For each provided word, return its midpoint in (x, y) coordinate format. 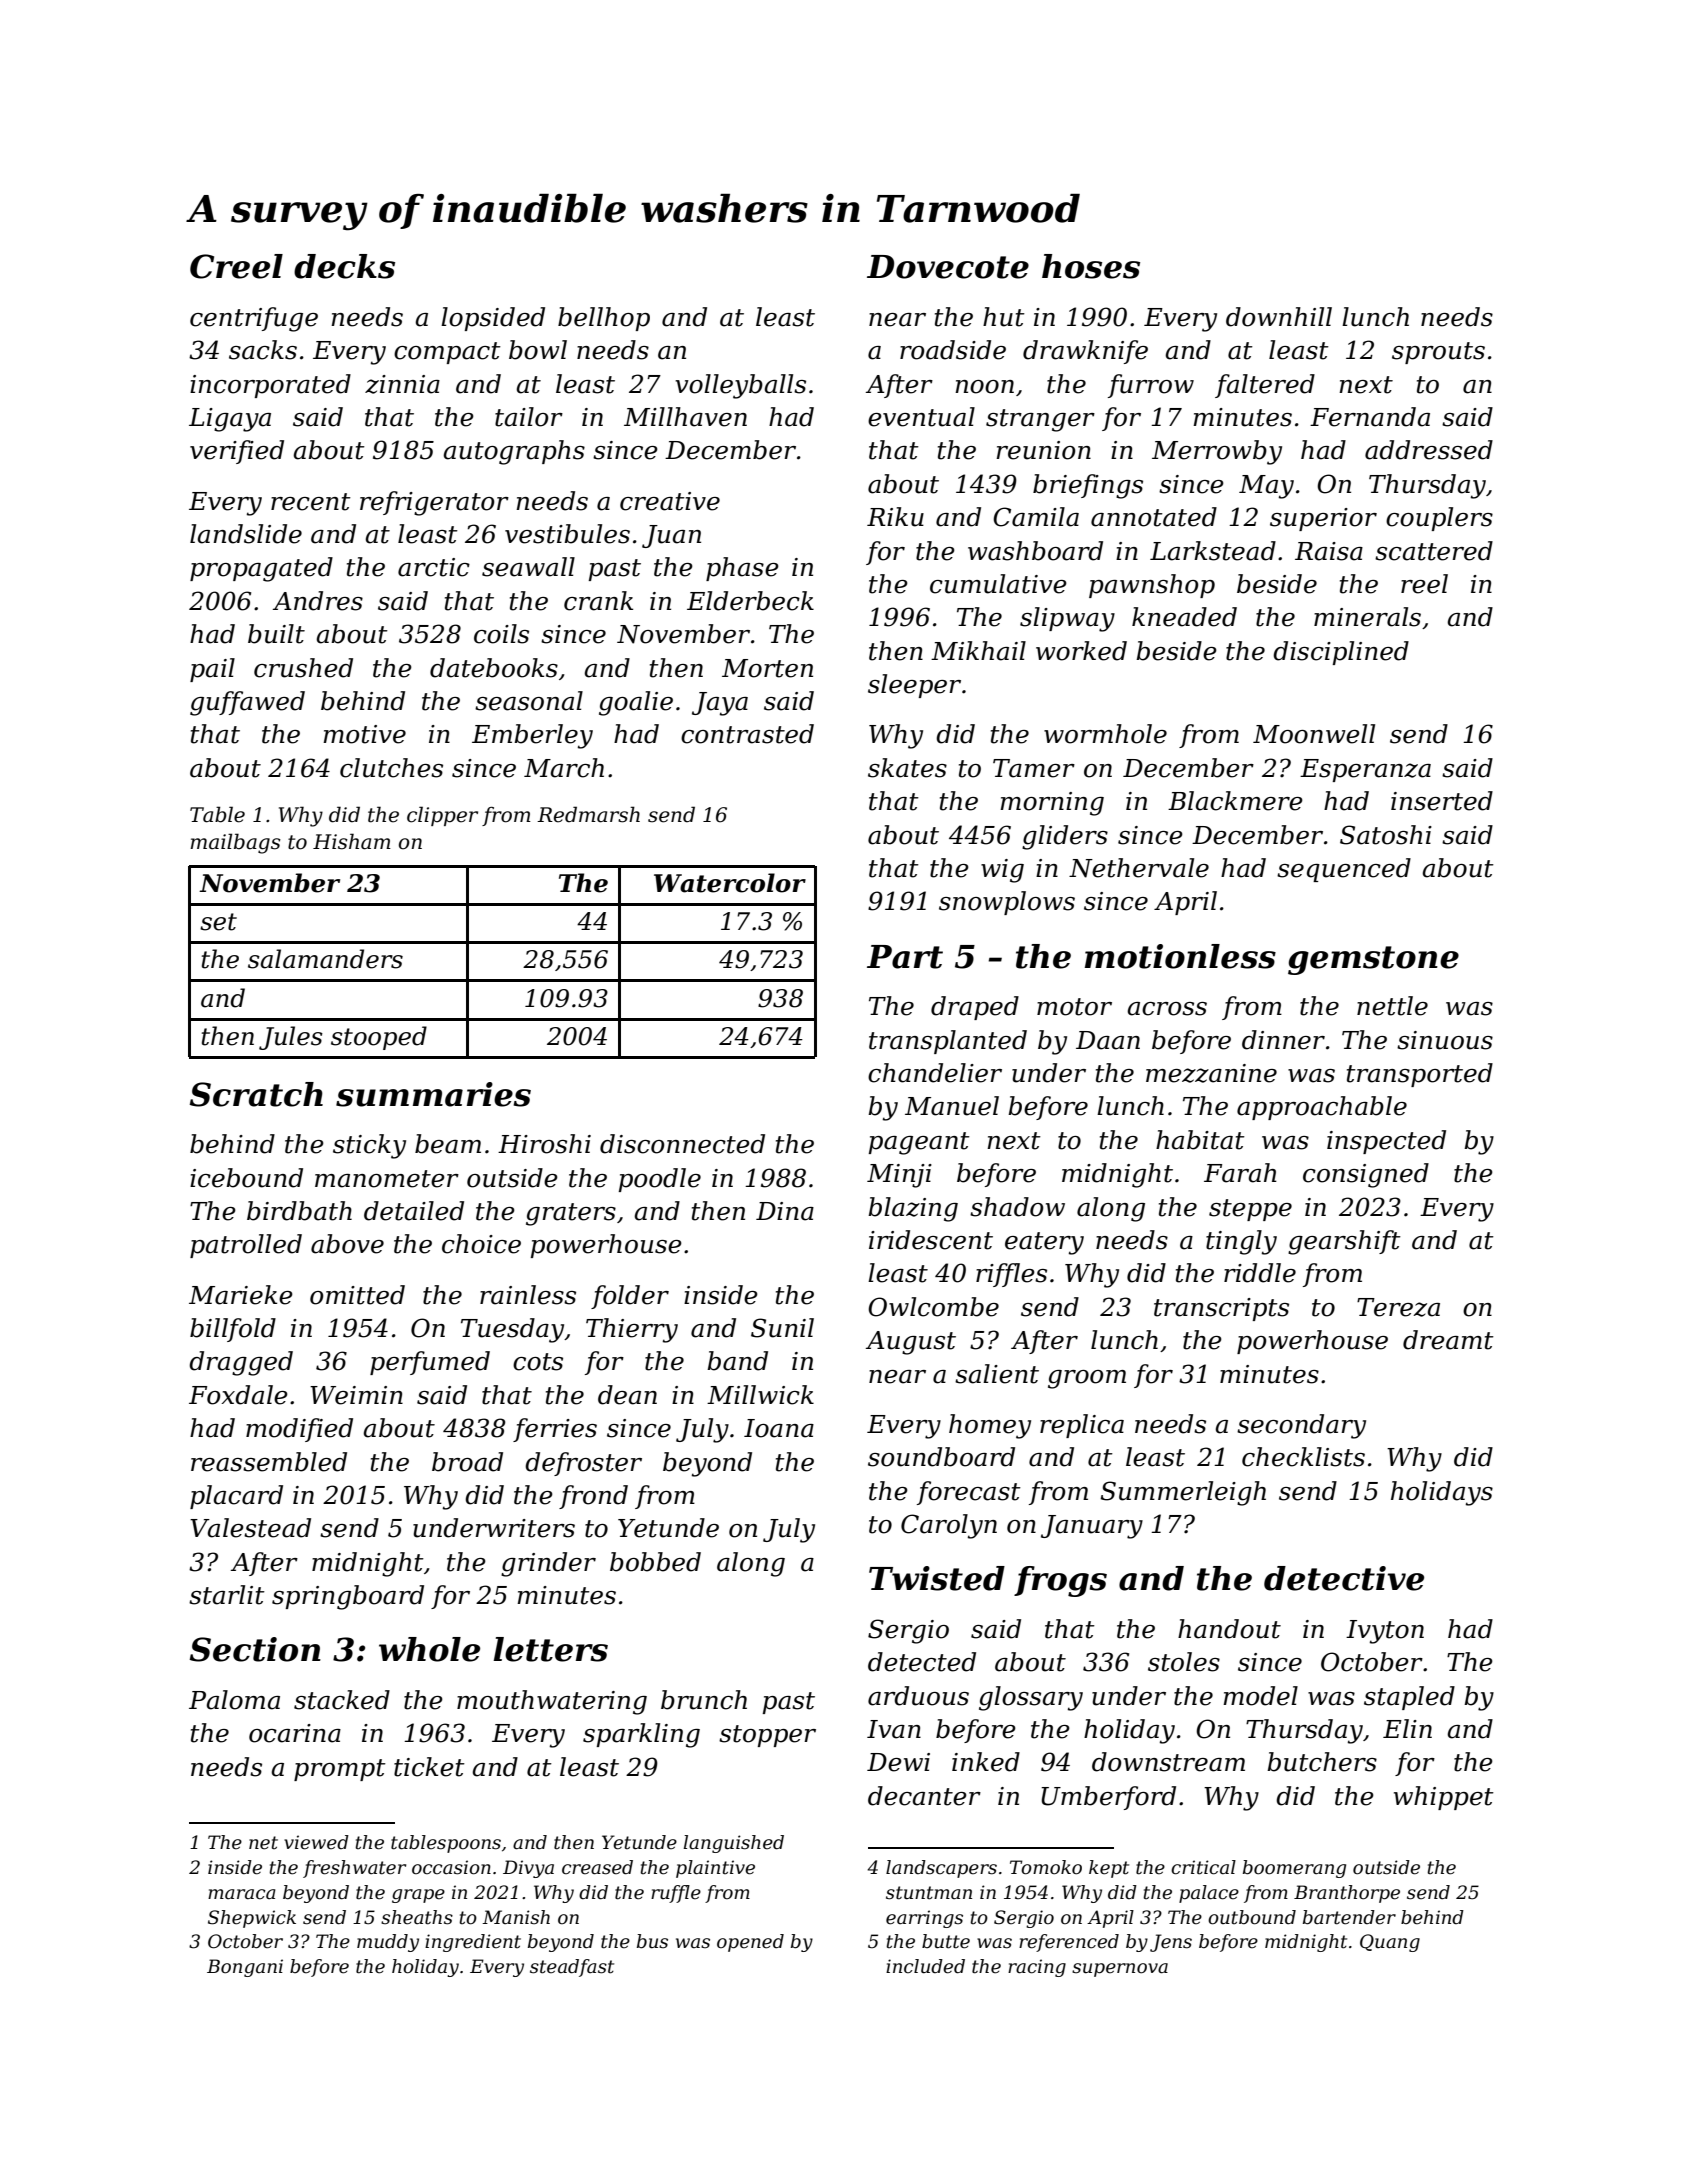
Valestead (250, 1528)
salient (997, 1374)
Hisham (352, 841)
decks (344, 266)
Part (905, 957)
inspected (1386, 1142)
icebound (246, 1178)
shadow (1017, 1207)
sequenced (1344, 870)
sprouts (1438, 353)
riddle (1260, 1273)
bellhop (604, 319)
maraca (242, 1894)
